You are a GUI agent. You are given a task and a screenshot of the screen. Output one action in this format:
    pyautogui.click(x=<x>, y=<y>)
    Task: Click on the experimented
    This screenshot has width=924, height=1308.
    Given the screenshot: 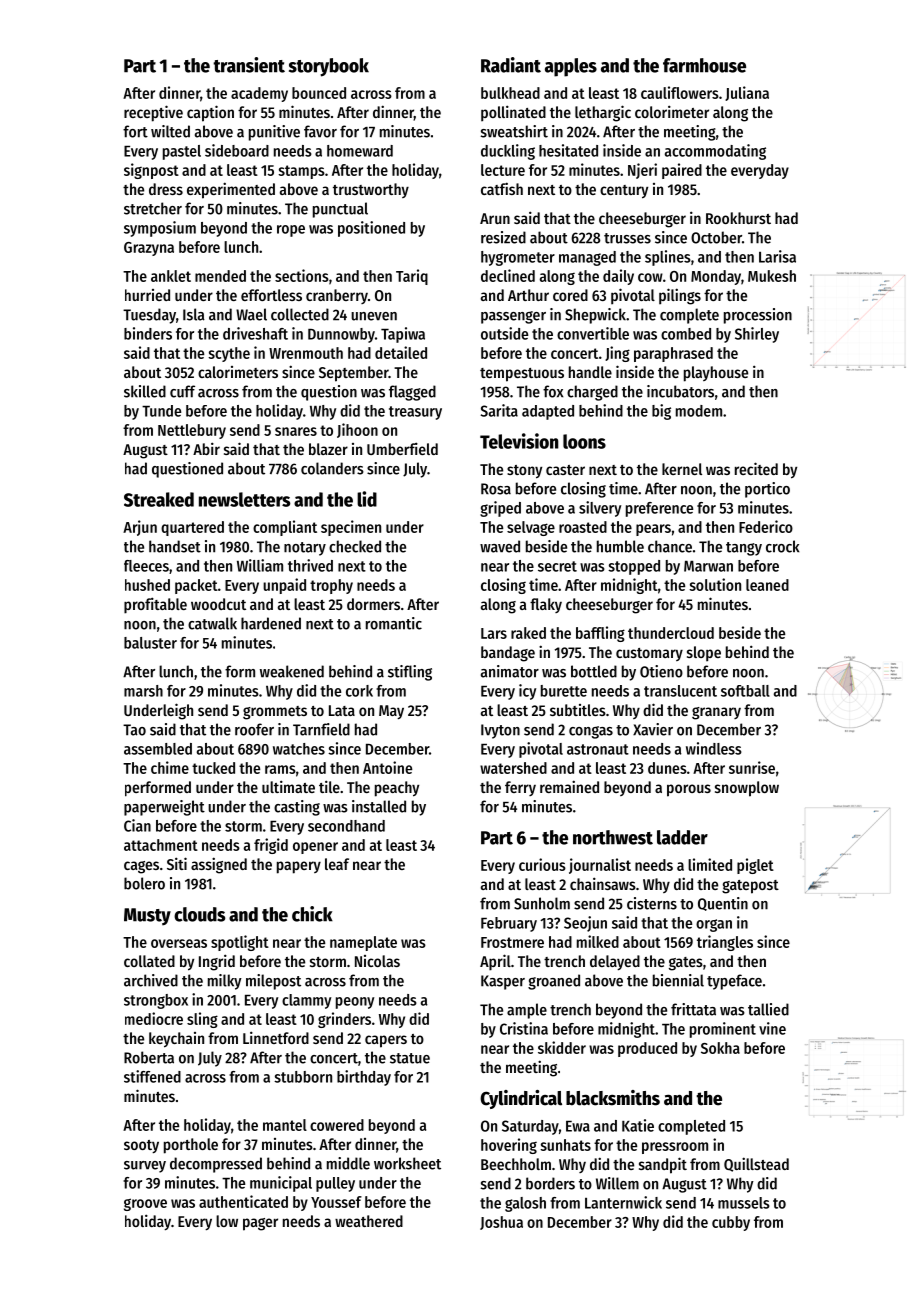 What is the action you would take?
    pyautogui.click(x=231, y=190)
